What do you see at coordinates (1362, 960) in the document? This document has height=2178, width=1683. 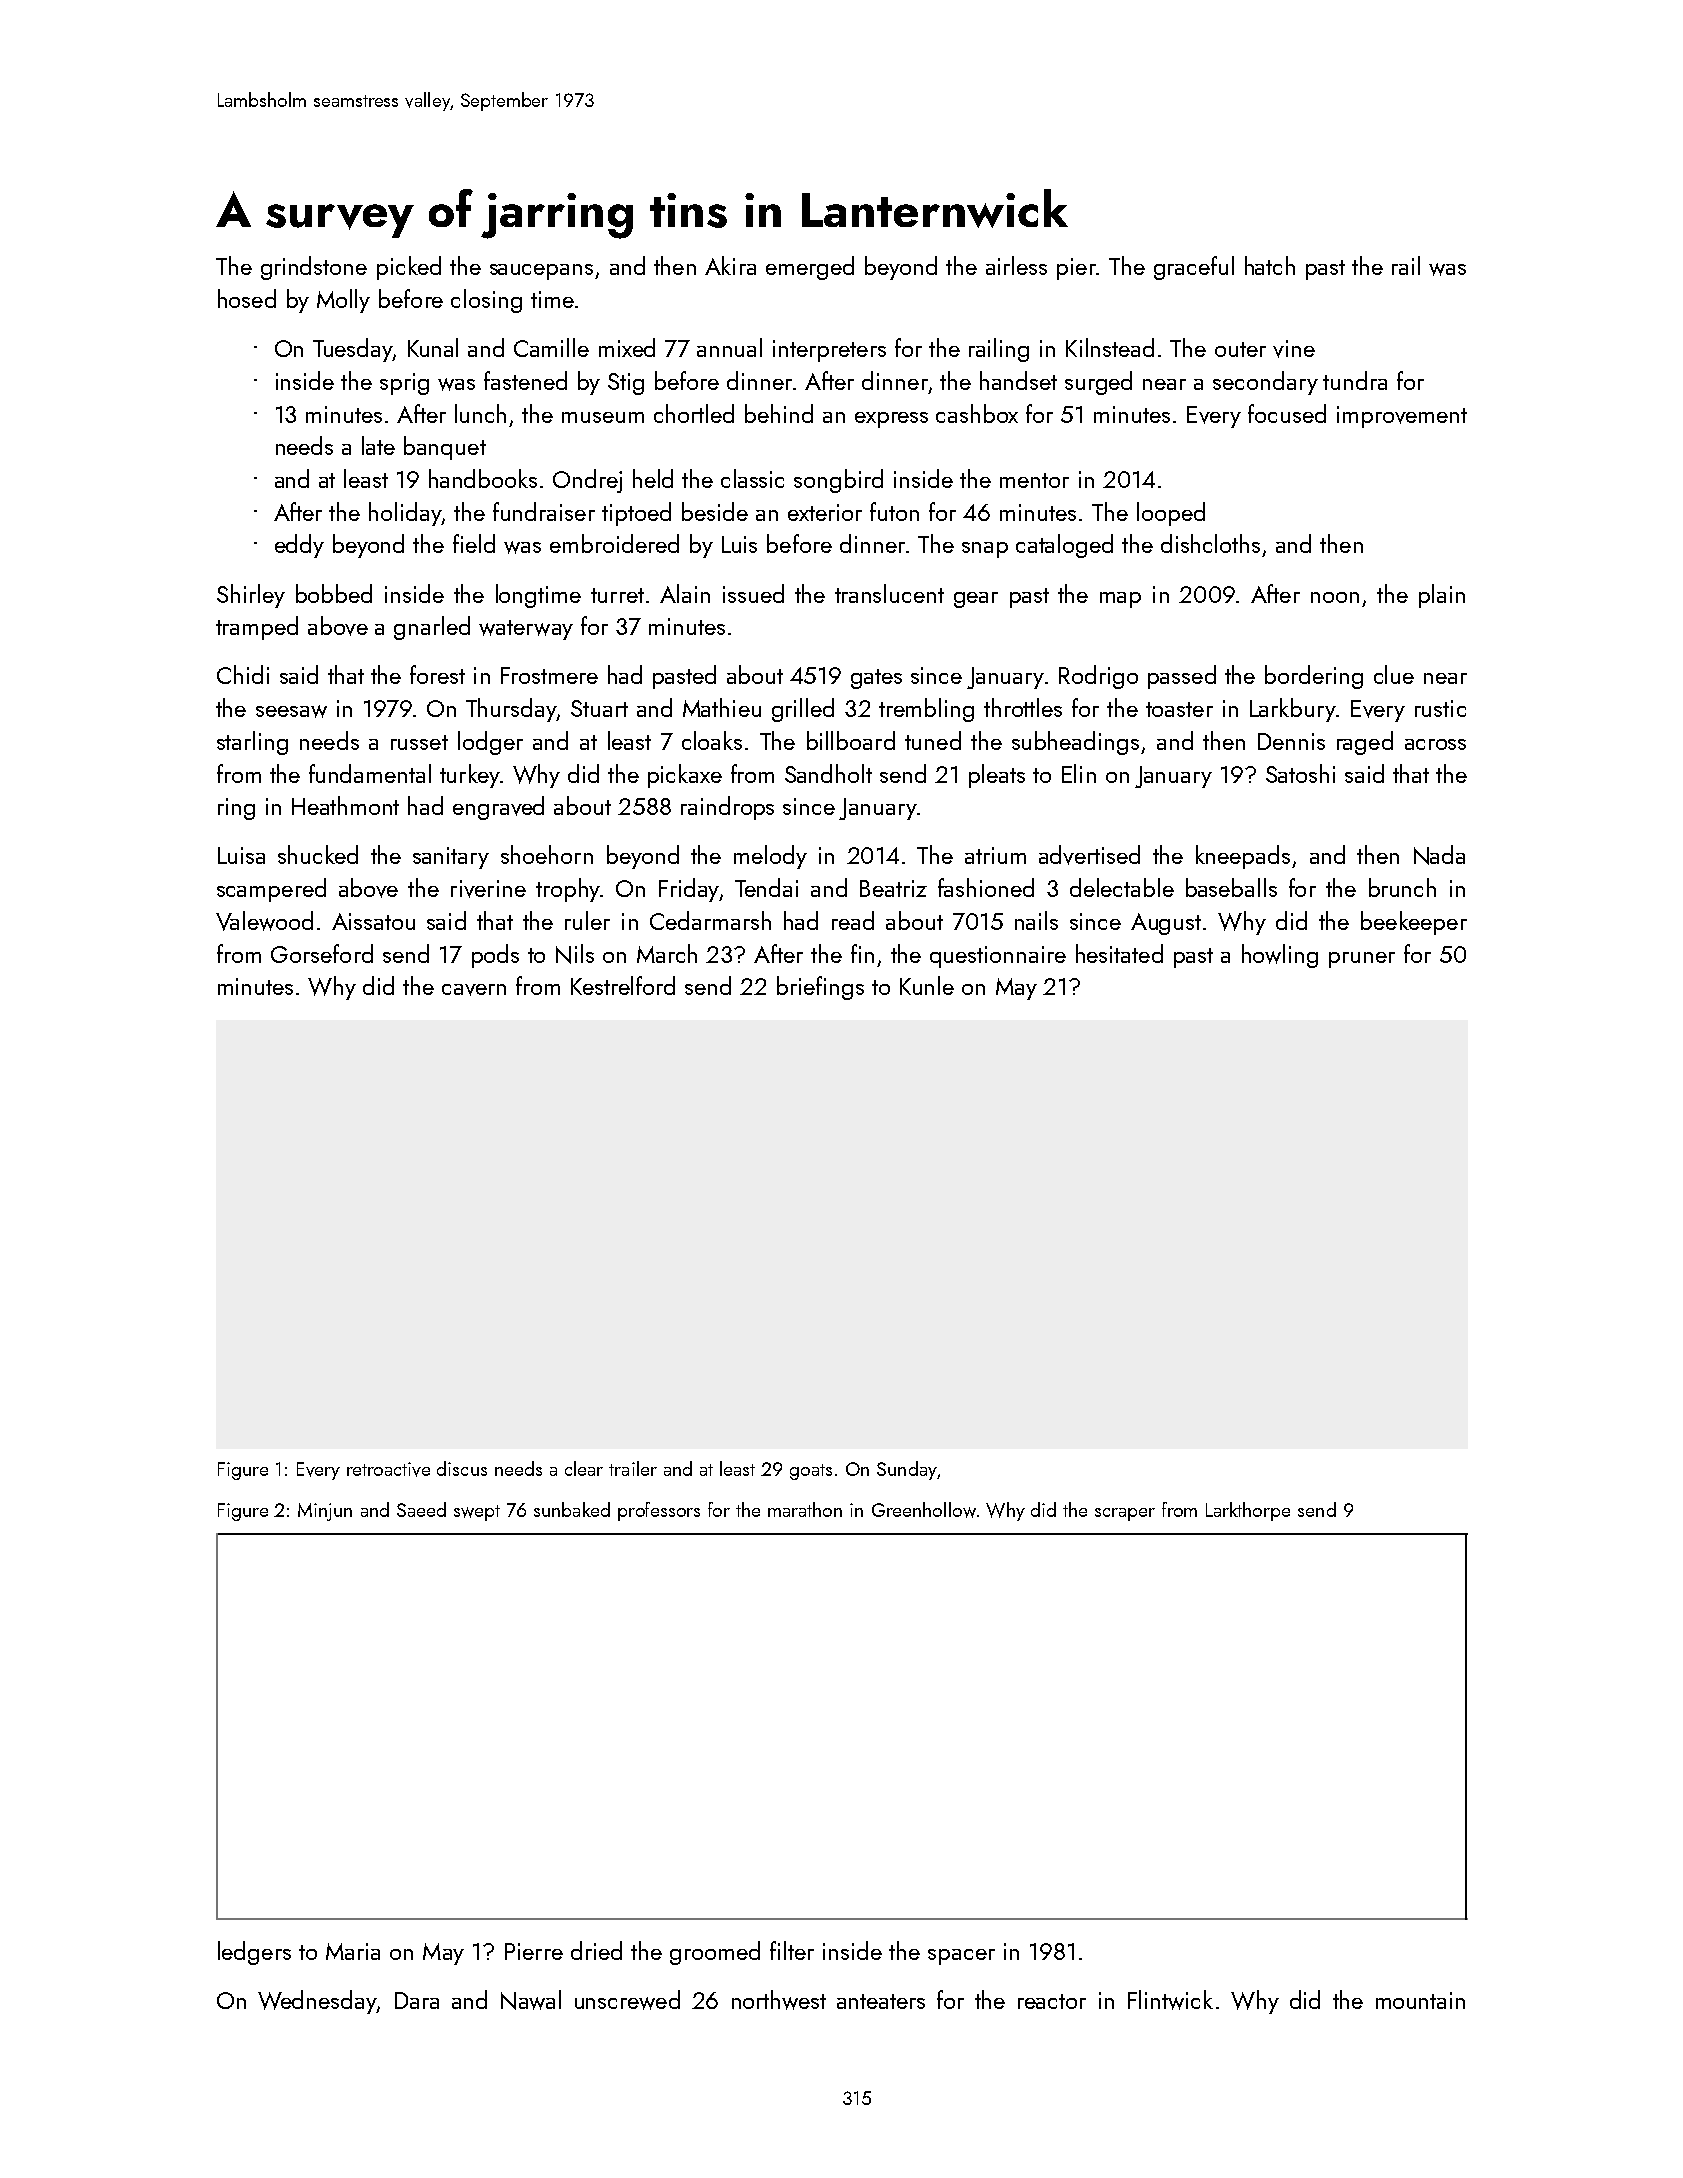 I see `pruner` at bounding box center [1362, 960].
